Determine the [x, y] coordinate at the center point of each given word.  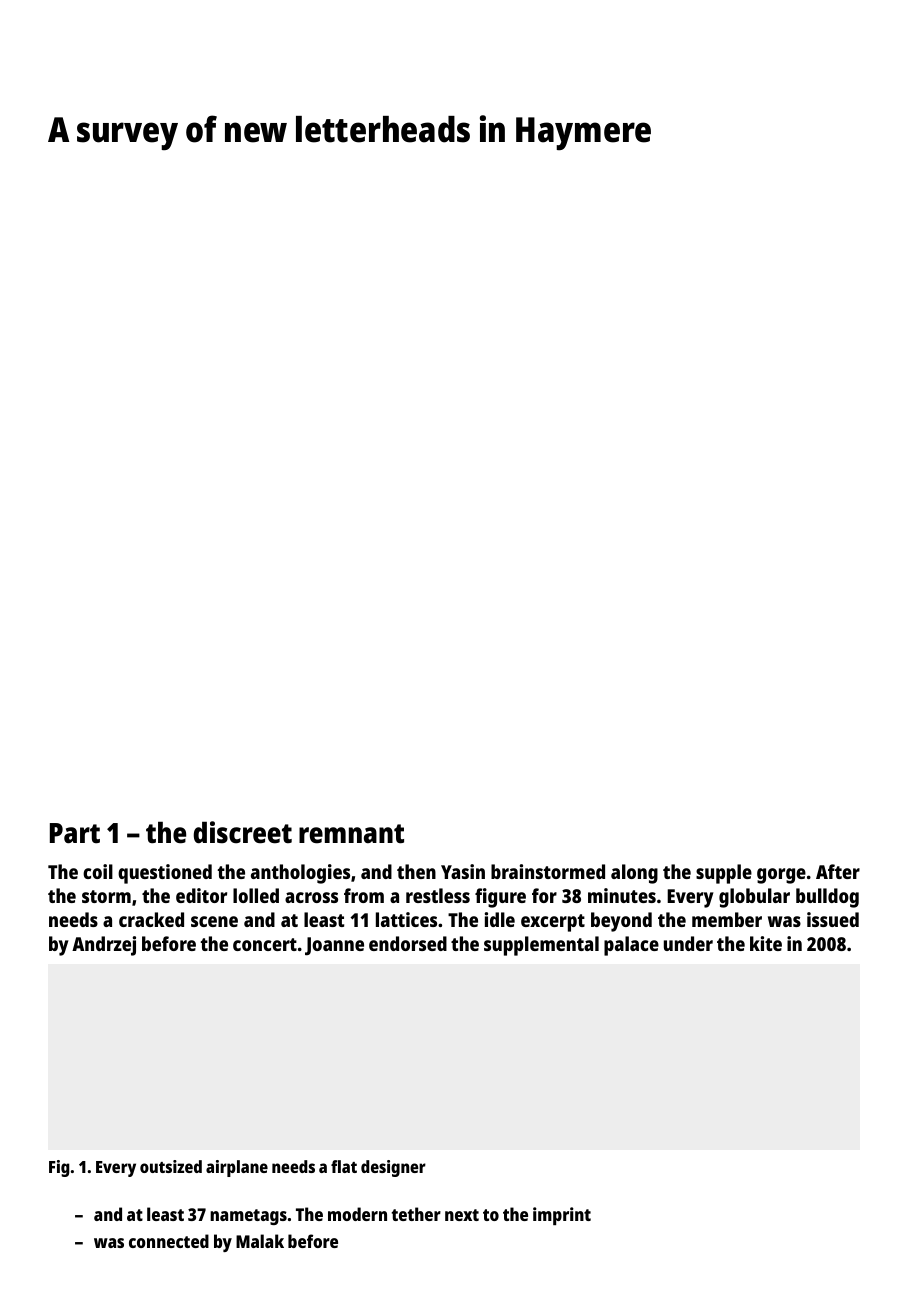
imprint [562, 1216]
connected [169, 1241]
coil [98, 871]
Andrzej [104, 946]
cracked [151, 919]
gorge [781, 876]
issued [833, 919]
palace [631, 946]
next [462, 1215]
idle [500, 919]
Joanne [334, 946]
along [634, 874]
